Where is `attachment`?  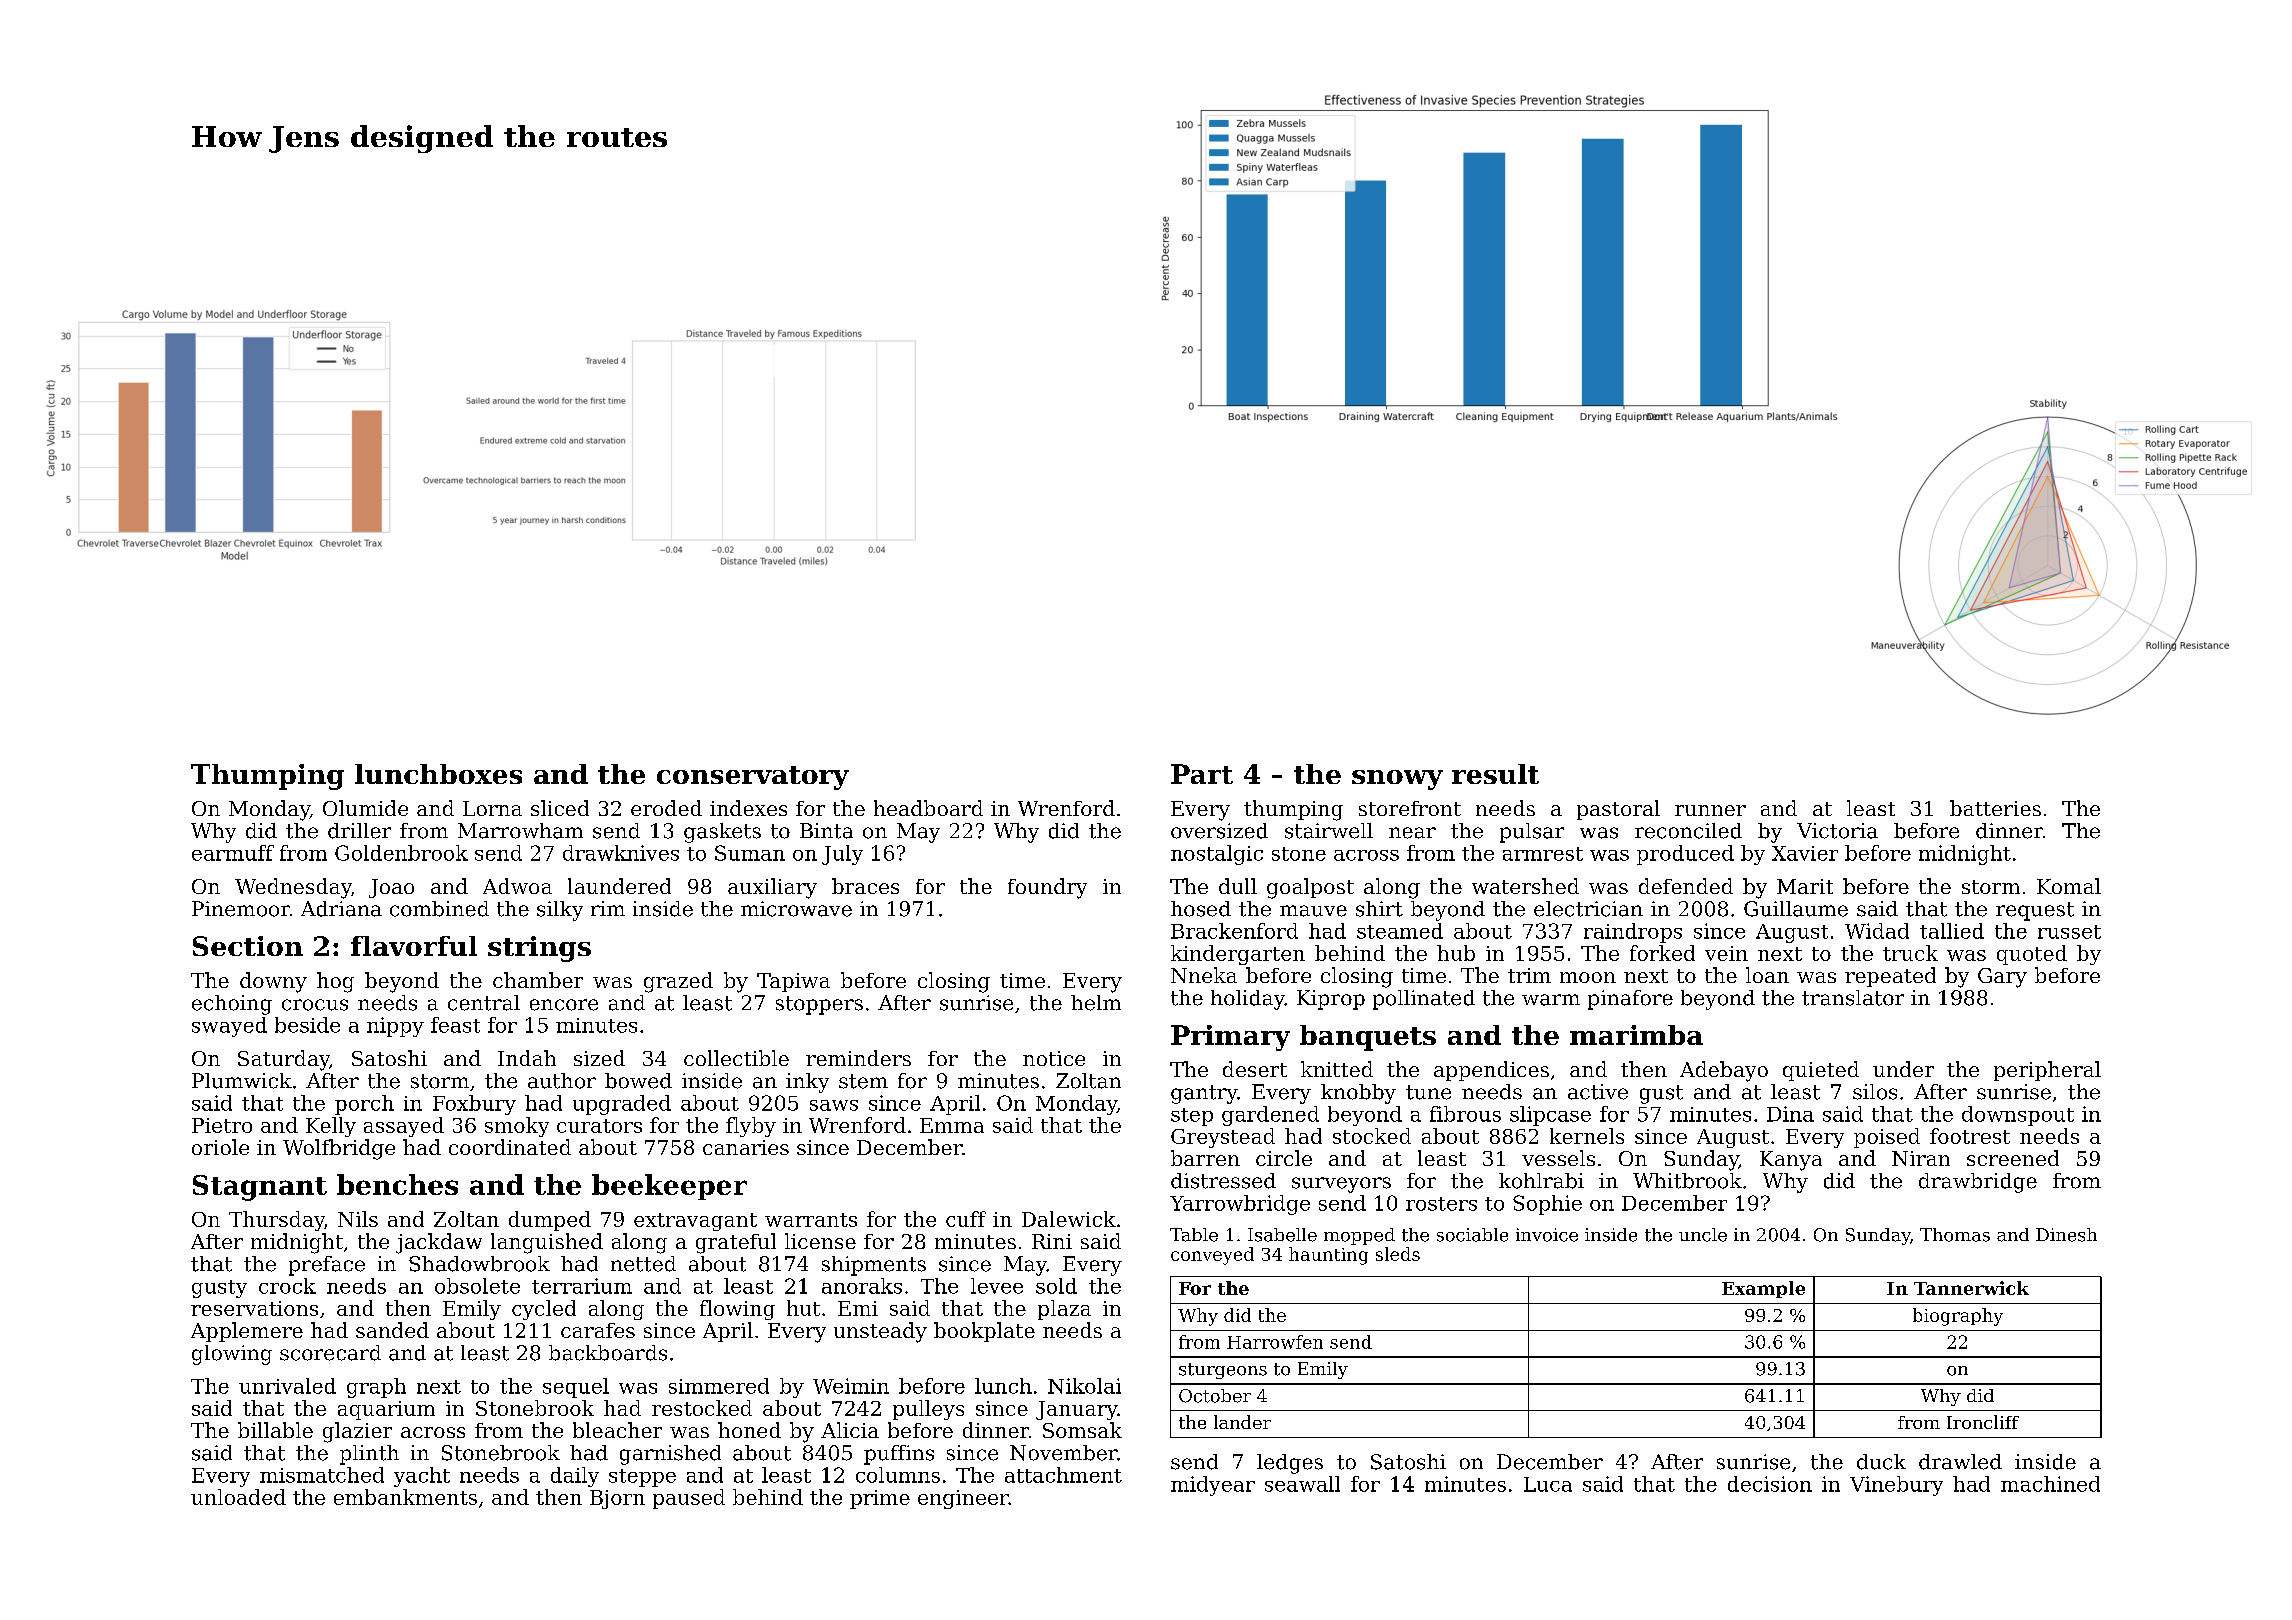 attachment is located at coordinates (1063, 1475).
